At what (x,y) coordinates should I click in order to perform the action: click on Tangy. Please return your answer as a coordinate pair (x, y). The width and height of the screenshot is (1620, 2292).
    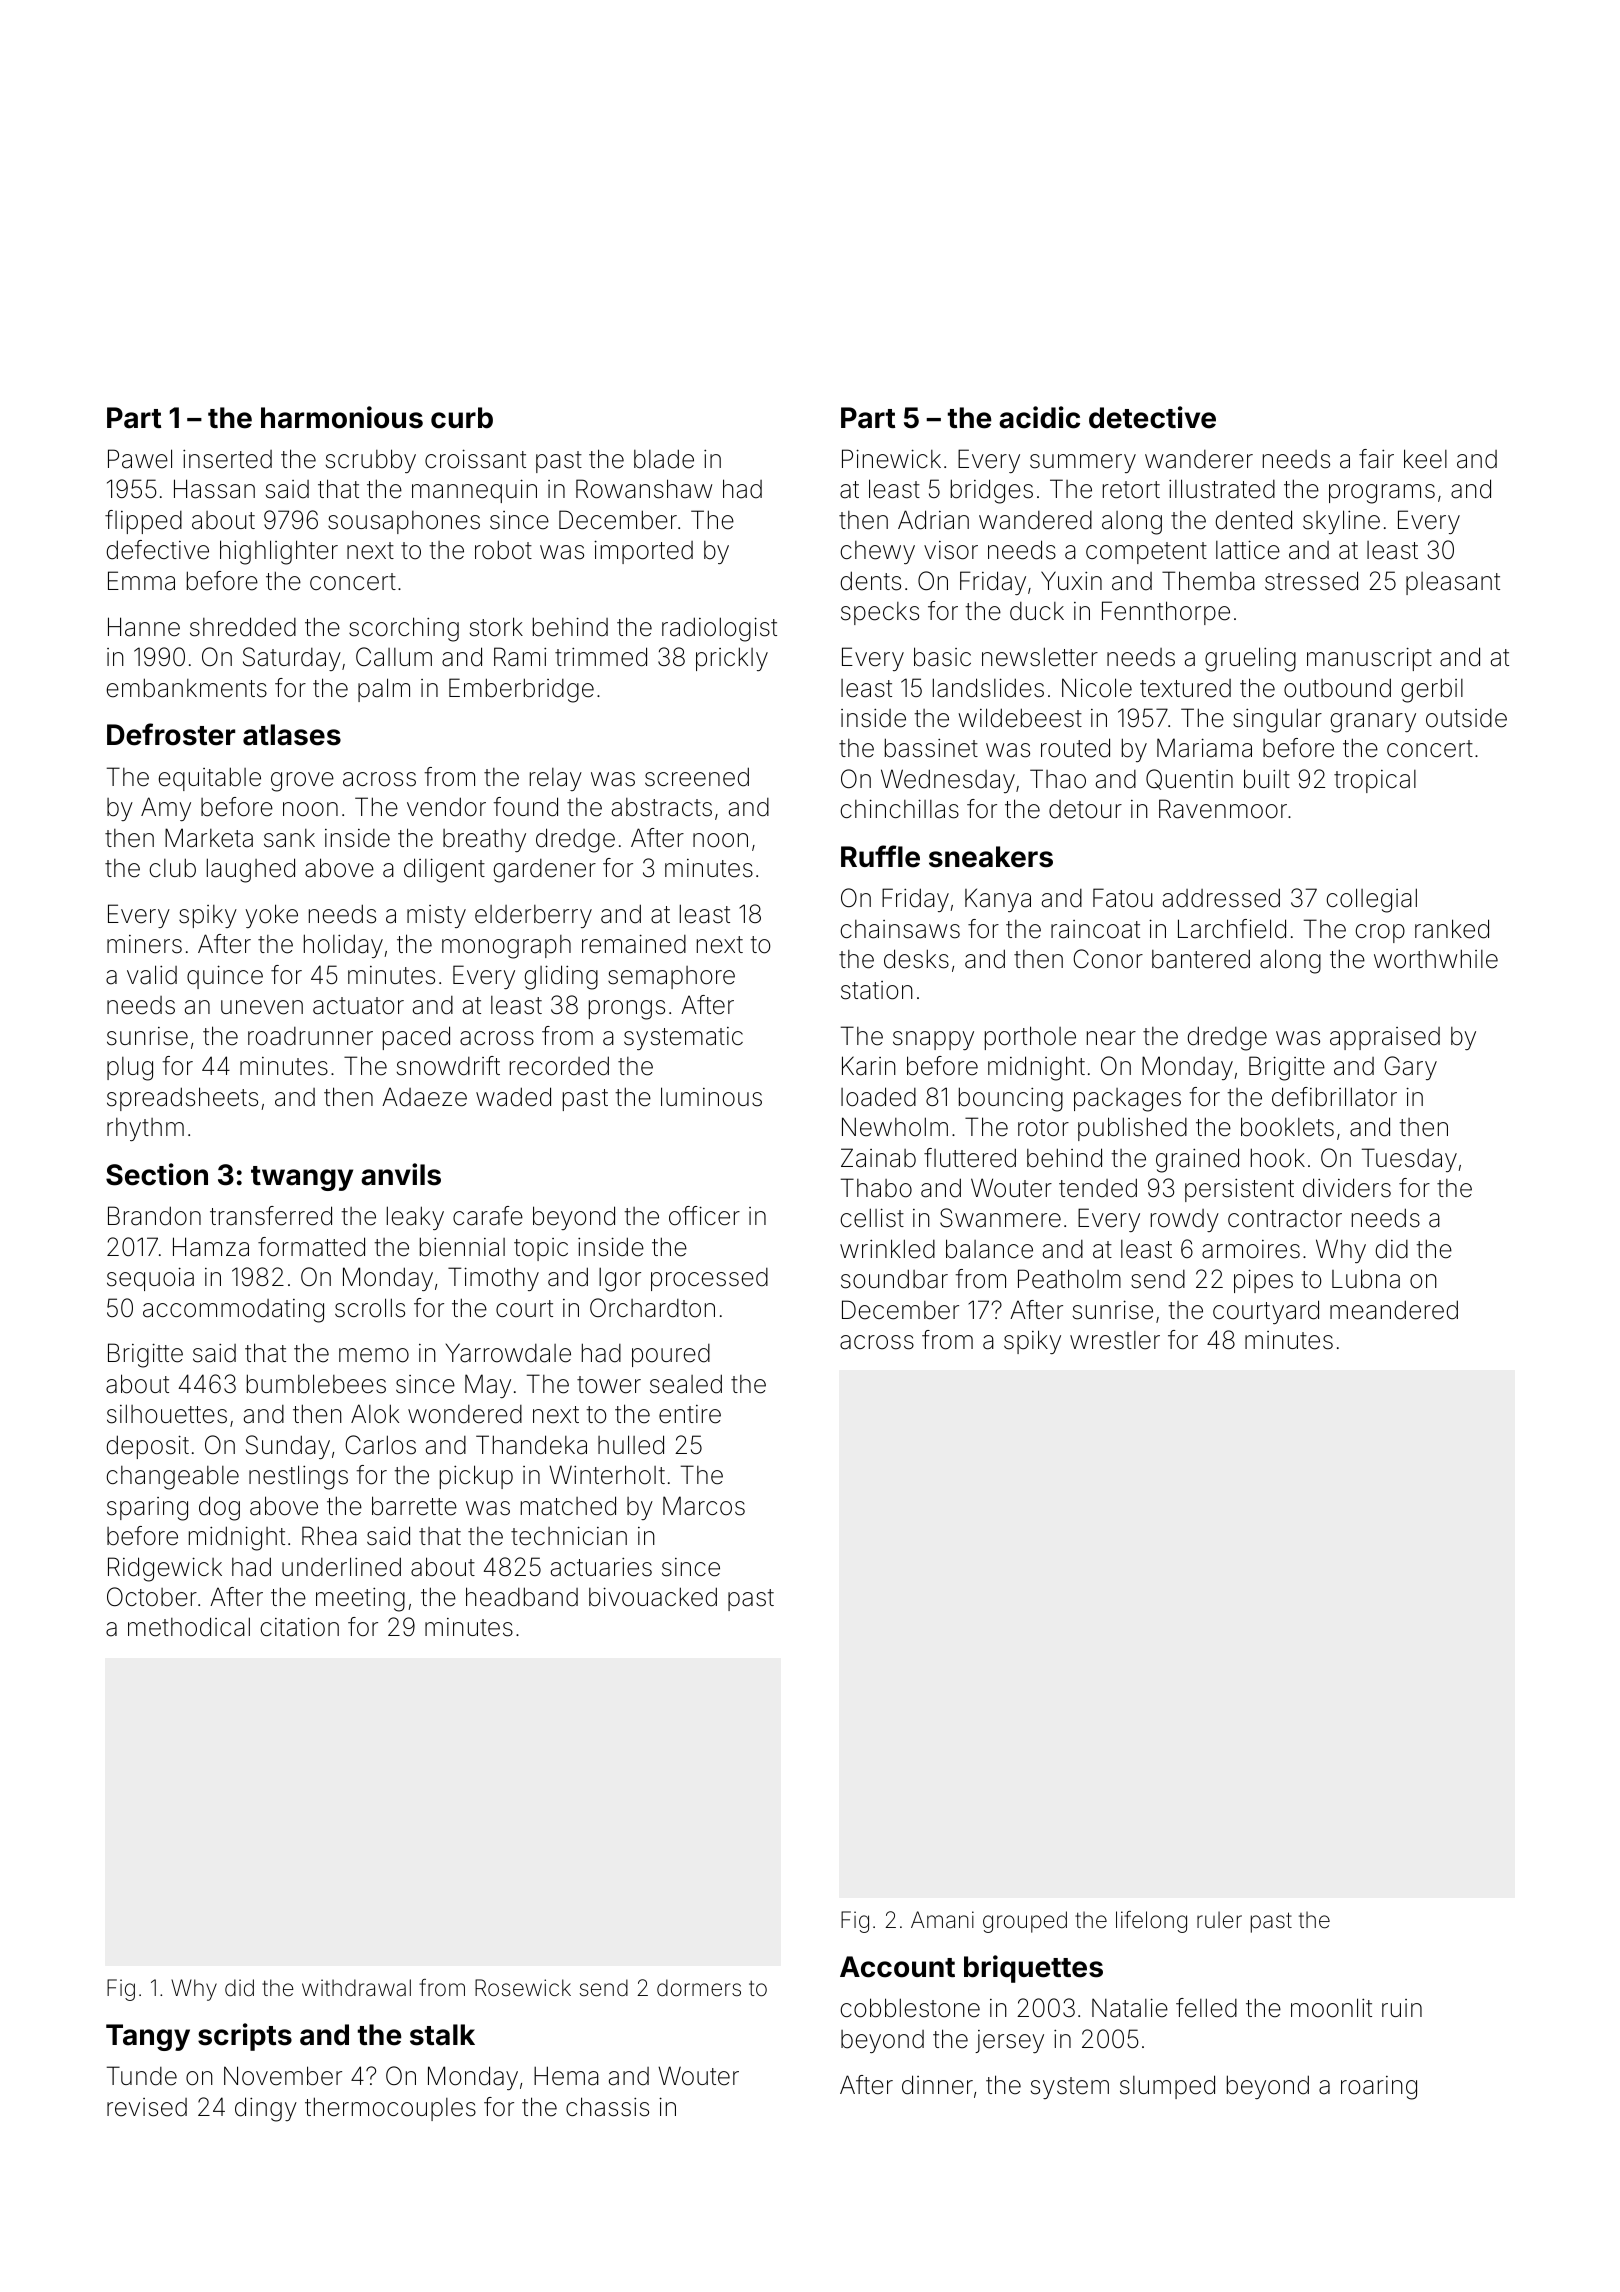
    Looking at the image, I should click on (148, 2037).
